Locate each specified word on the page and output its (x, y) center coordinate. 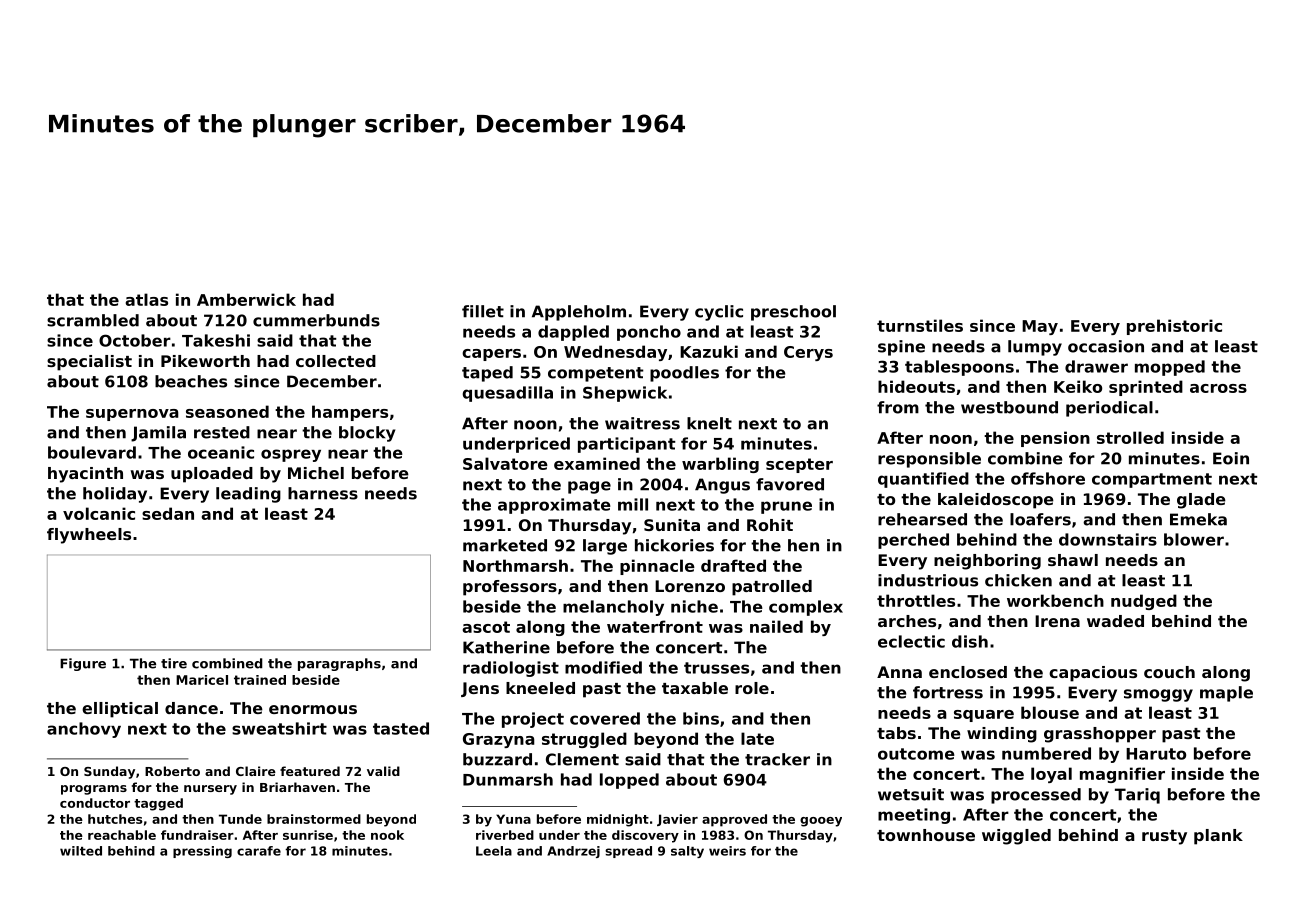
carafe (259, 851)
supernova (132, 415)
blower (1194, 539)
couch (1169, 672)
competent (596, 374)
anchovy (84, 730)
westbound (1009, 407)
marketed (505, 545)
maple (1226, 694)
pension (1055, 439)
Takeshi (216, 340)
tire (174, 663)
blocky (367, 434)
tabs (896, 733)
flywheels (89, 536)
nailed (776, 626)
